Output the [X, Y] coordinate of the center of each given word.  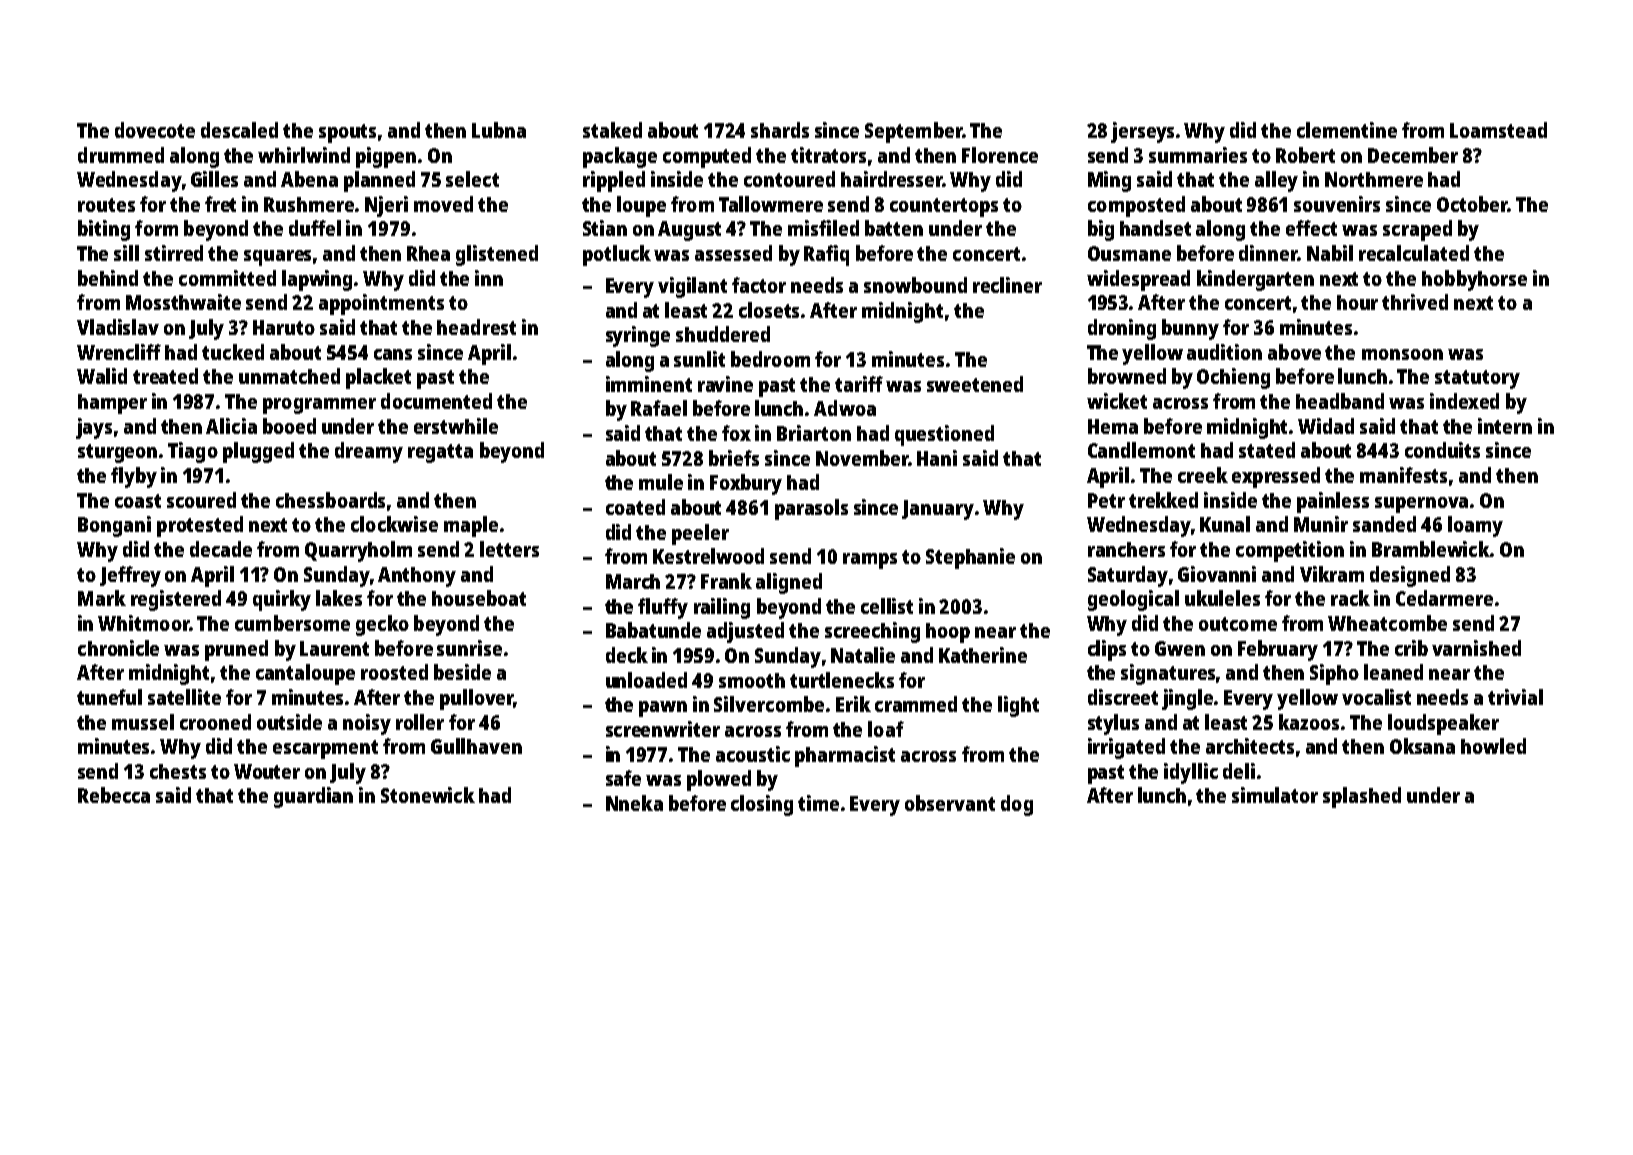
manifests [1403, 475]
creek [1203, 475]
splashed [1362, 797]
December [1413, 155]
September [913, 132]
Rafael [659, 408]
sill [126, 253]
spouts [347, 133]
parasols [811, 509]
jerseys [1142, 132]
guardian [313, 797]
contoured [789, 179]
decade [221, 549]
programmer [319, 406]
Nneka [634, 803]
